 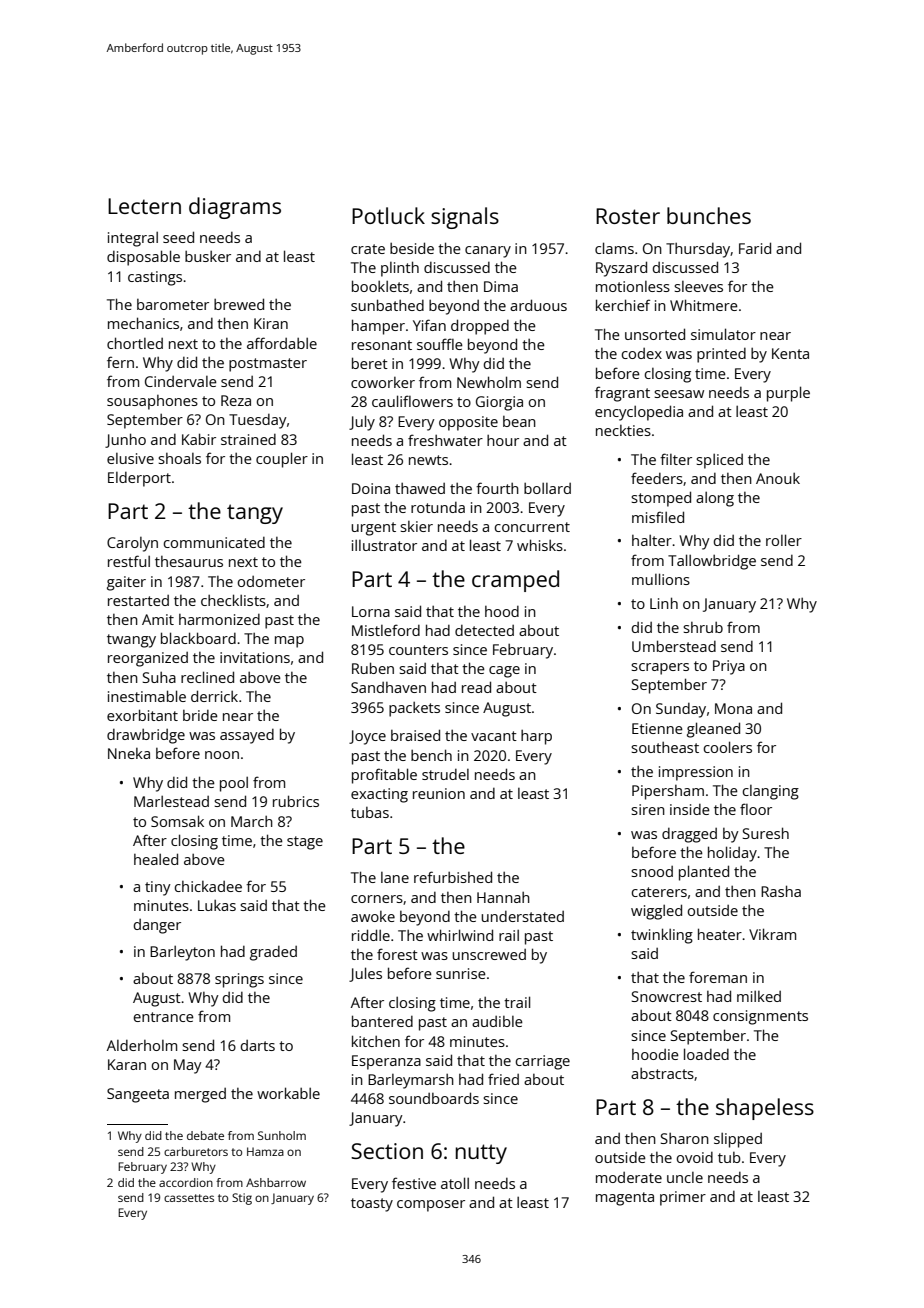 I want to click on ovoid, so click(x=695, y=1157).
